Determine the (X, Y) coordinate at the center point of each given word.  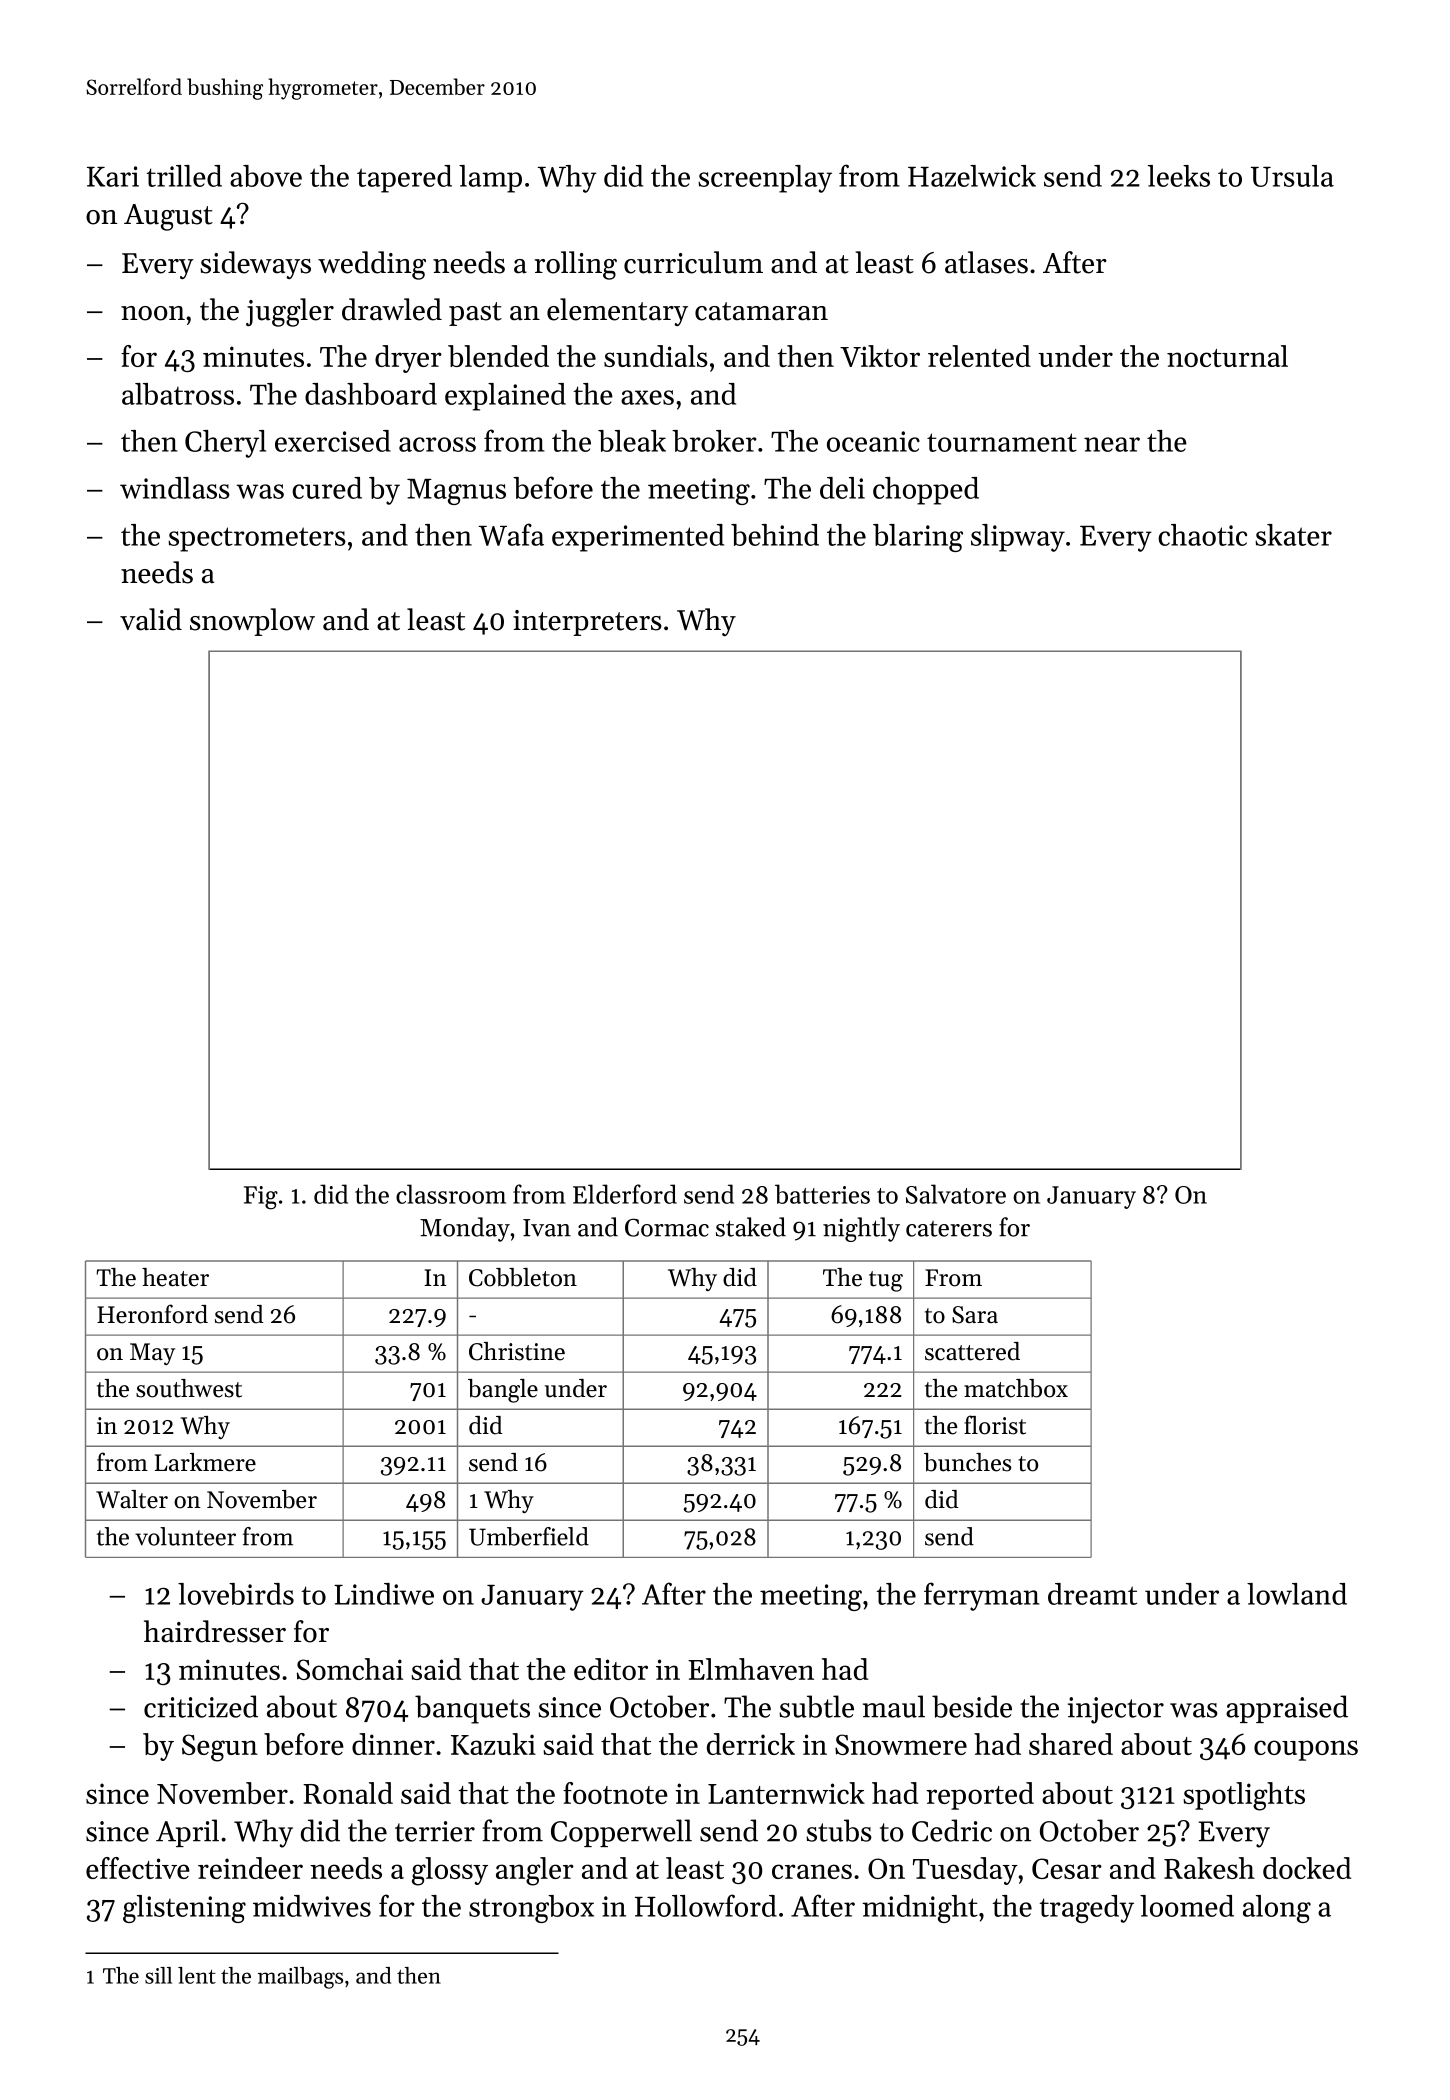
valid (151, 619)
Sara (975, 1315)
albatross (178, 394)
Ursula (1292, 176)
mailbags (300, 1978)
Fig (261, 1198)
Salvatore (956, 1194)
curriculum (693, 262)
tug (886, 1281)
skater (1293, 535)
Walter (132, 1499)
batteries (822, 1194)
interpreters (587, 623)
